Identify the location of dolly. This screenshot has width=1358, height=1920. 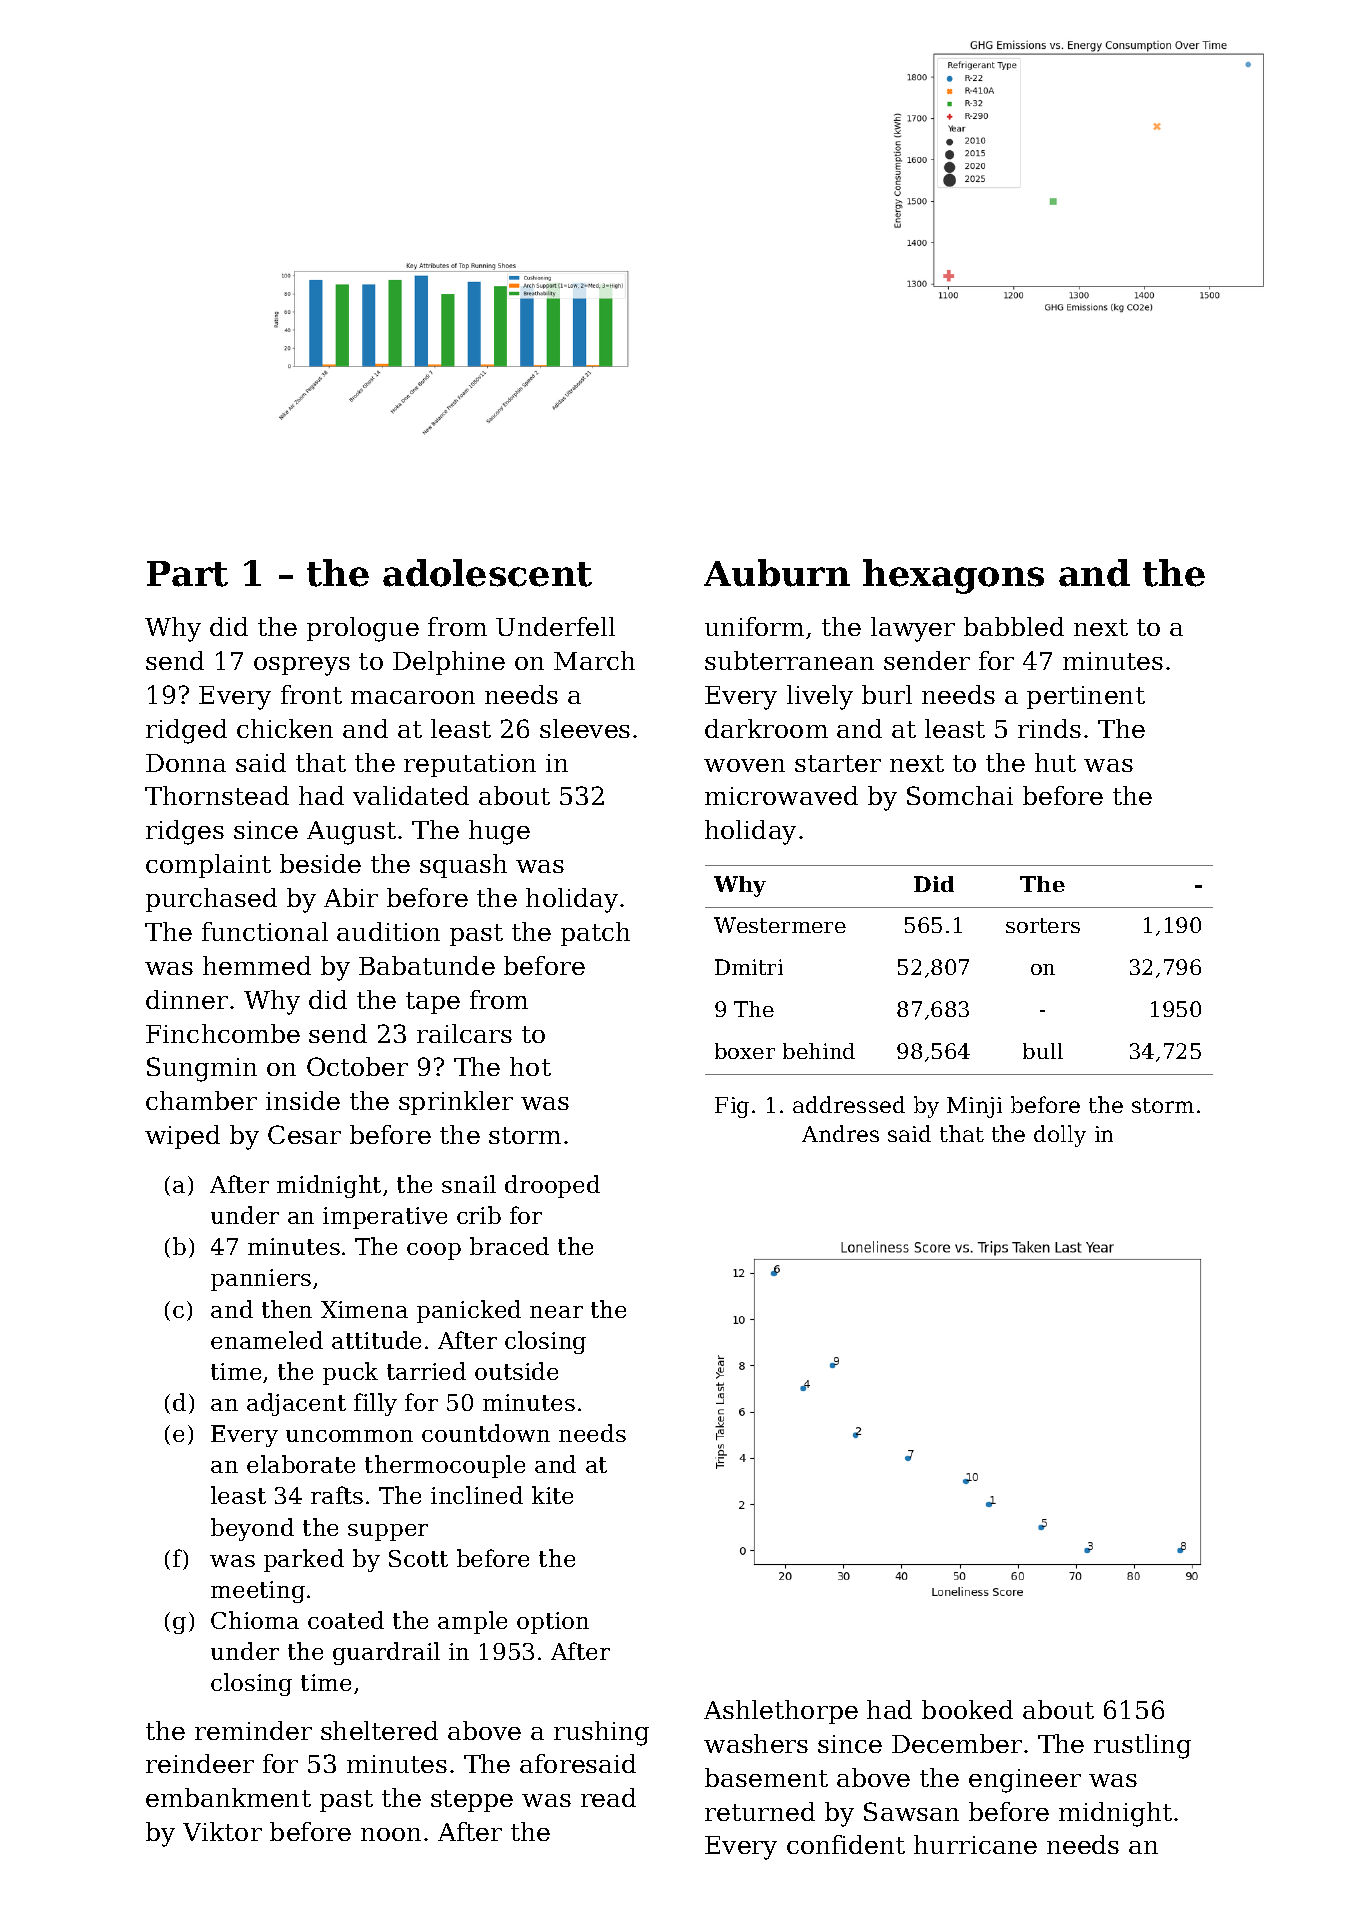
(1060, 1136).
